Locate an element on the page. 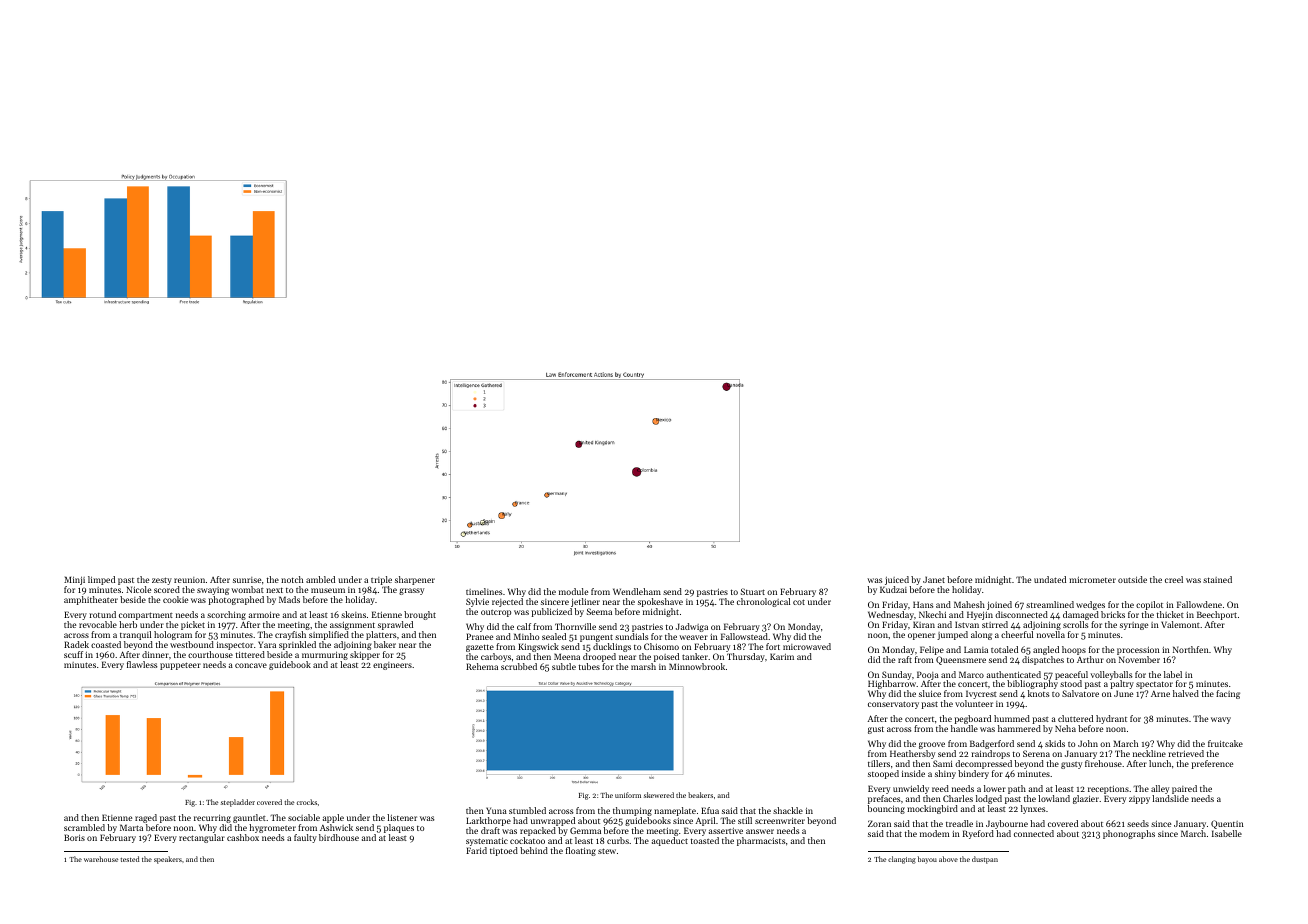 The width and height of the image is (1308, 924). stepladder is located at coordinates (238, 803).
